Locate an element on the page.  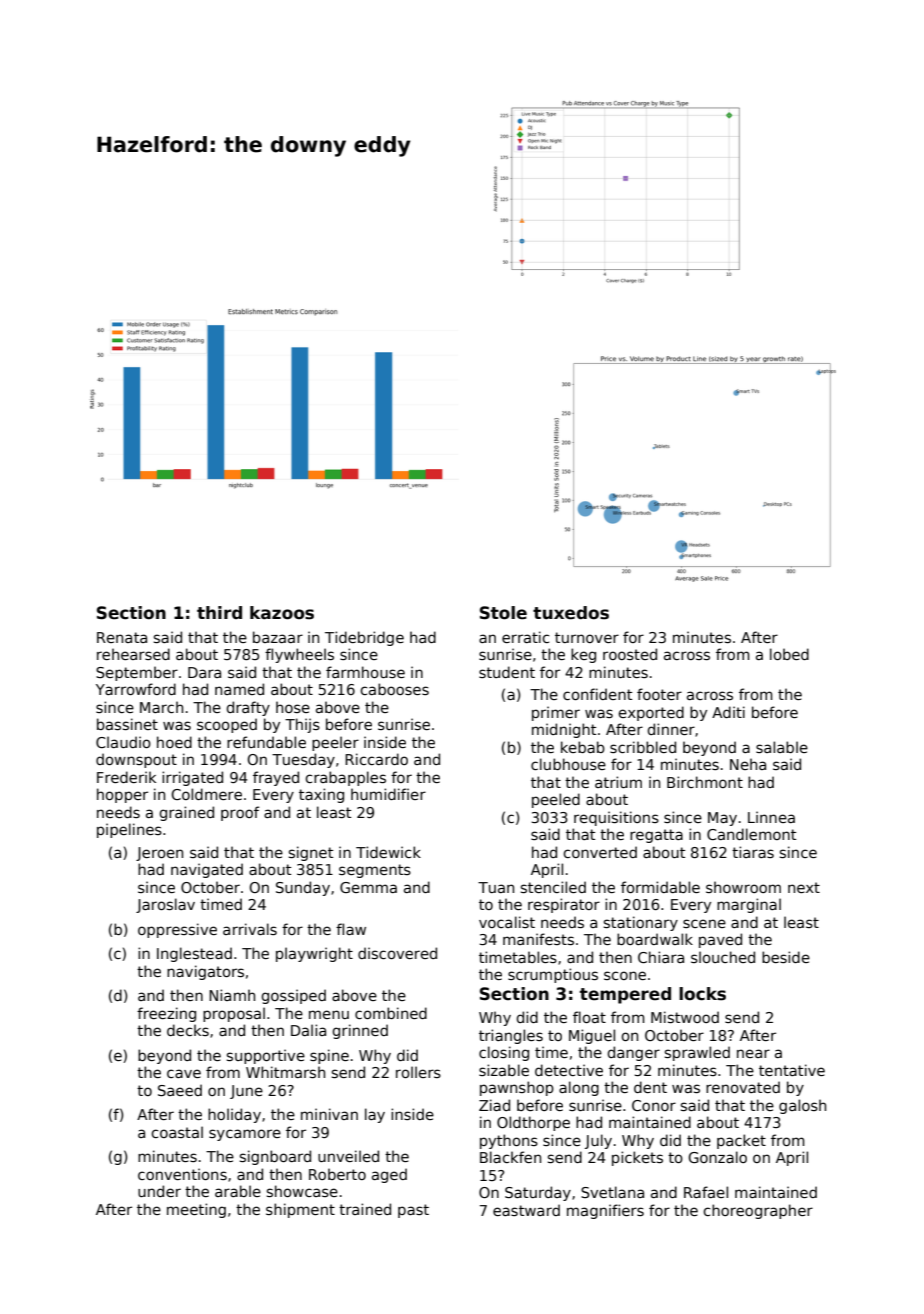
beside is located at coordinates (786, 957).
